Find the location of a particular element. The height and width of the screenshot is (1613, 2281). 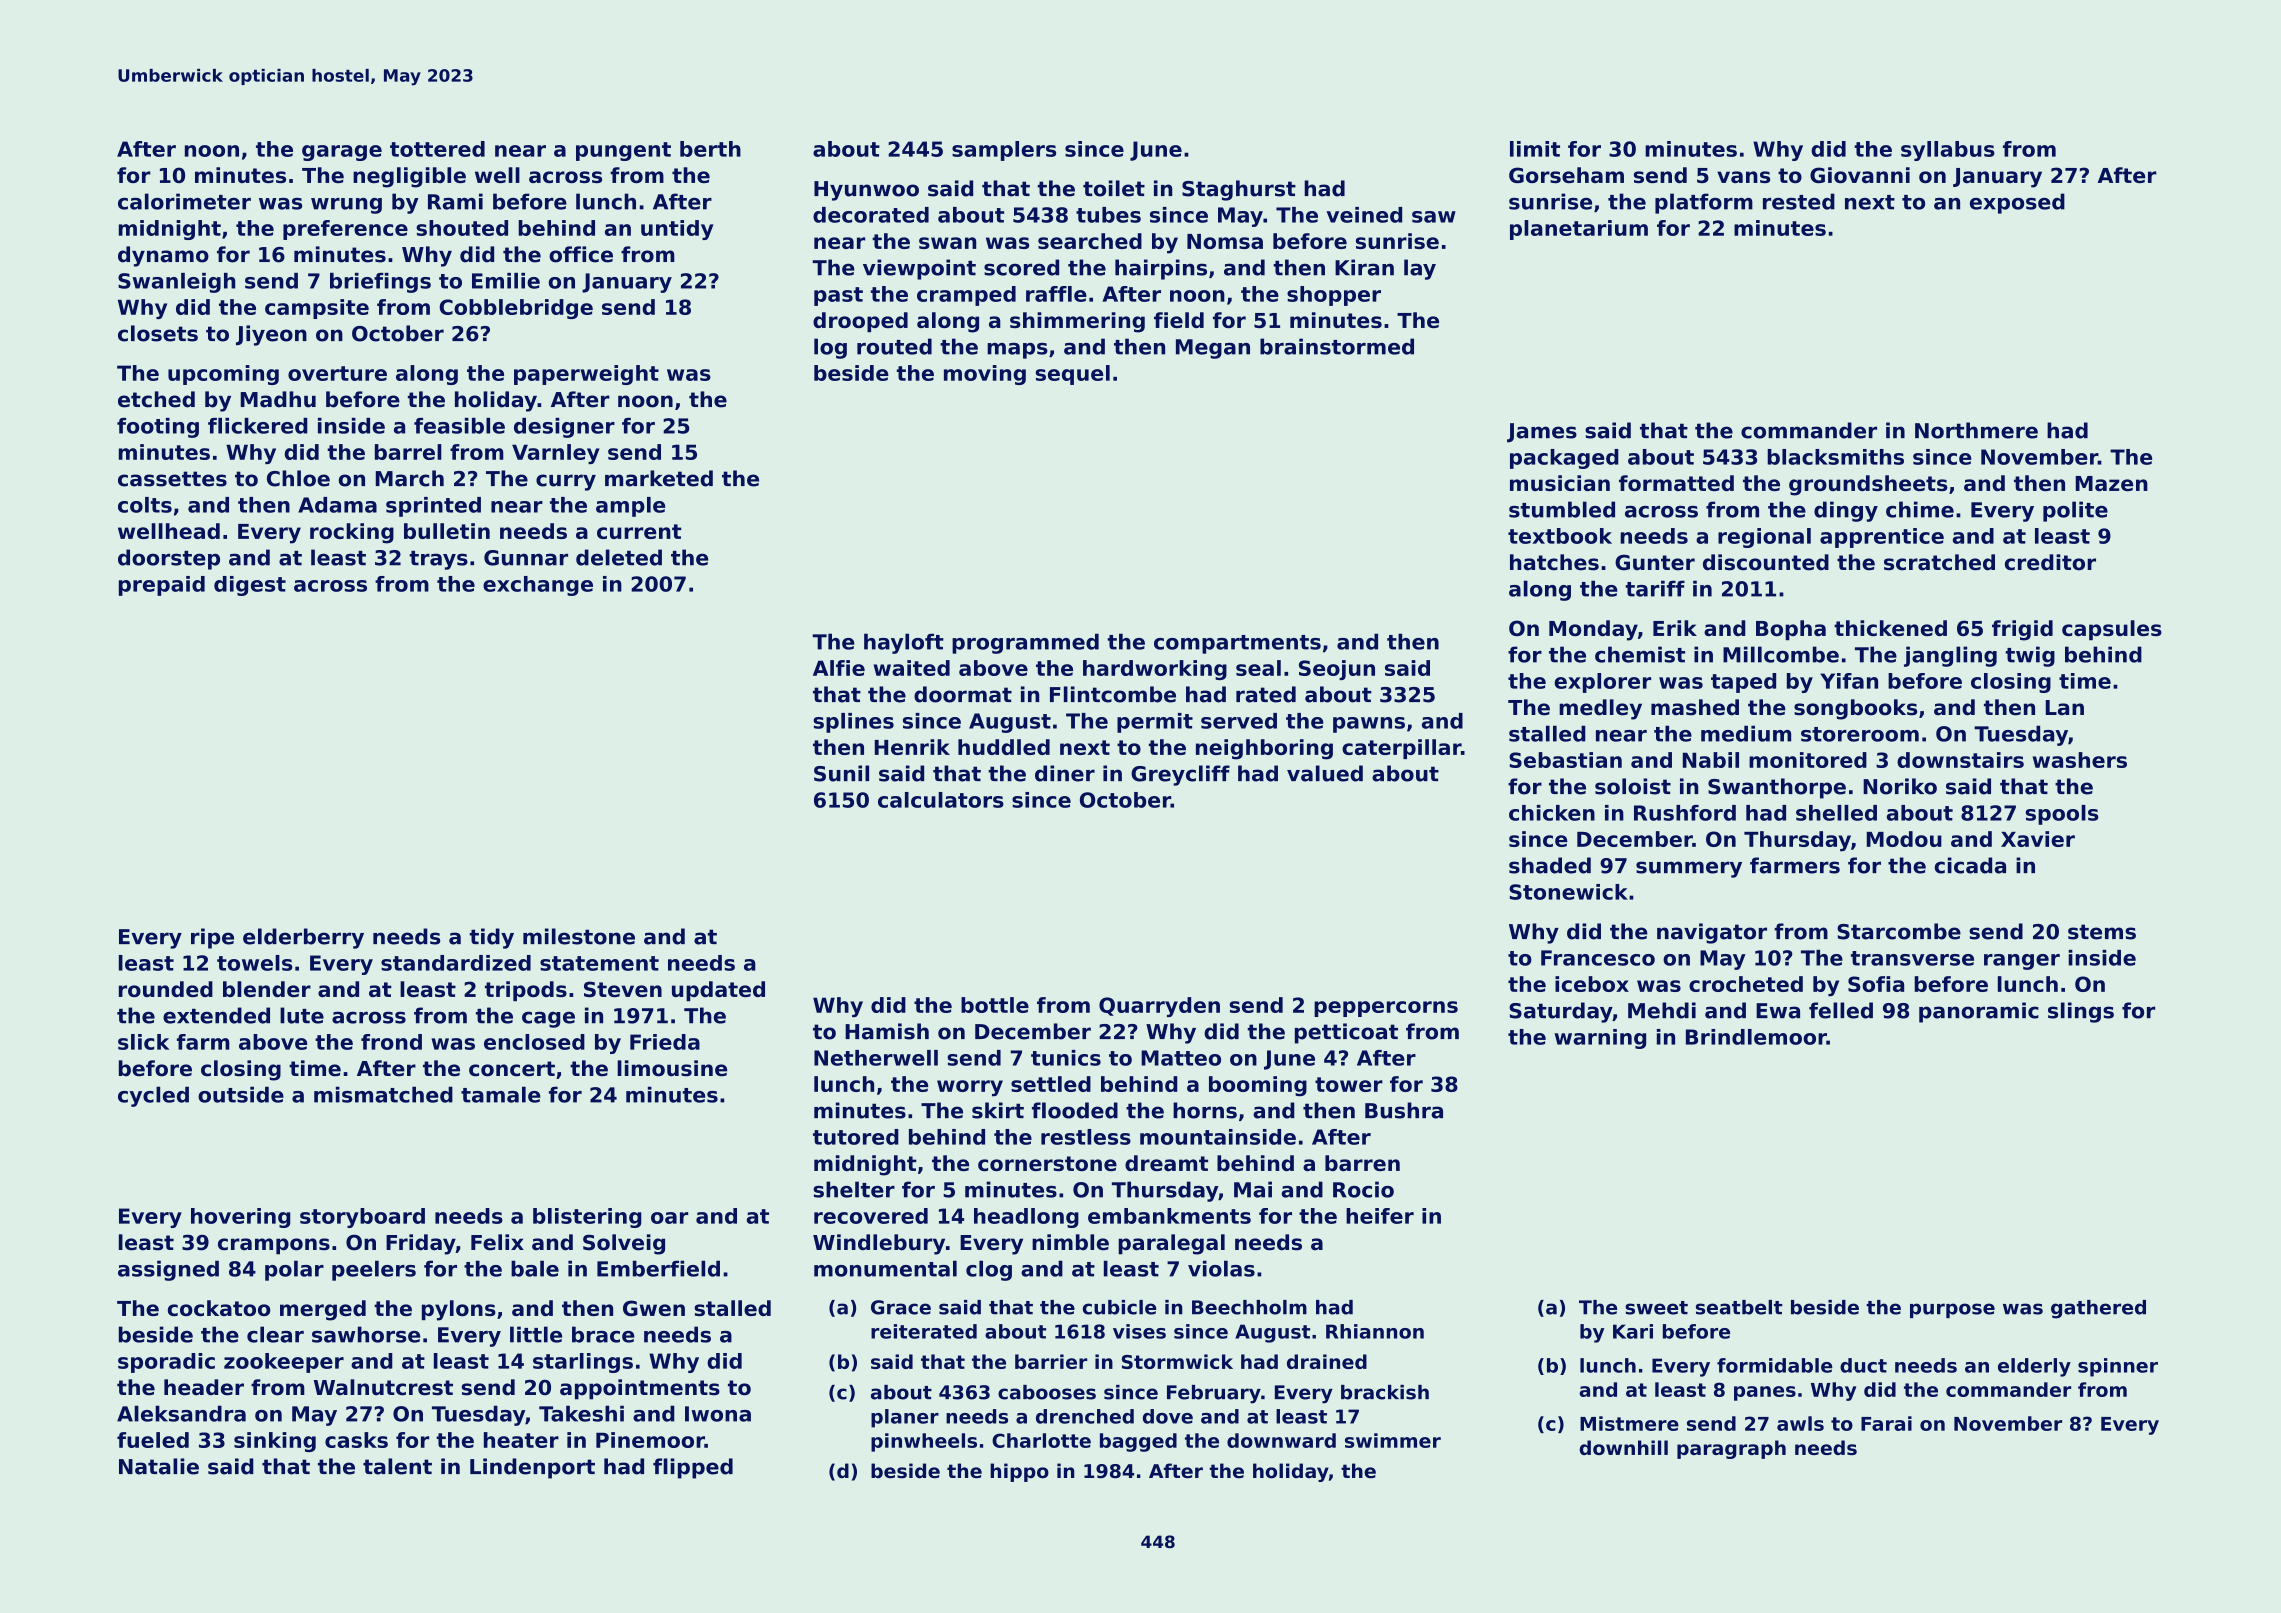

syllabus is located at coordinates (1948, 151).
